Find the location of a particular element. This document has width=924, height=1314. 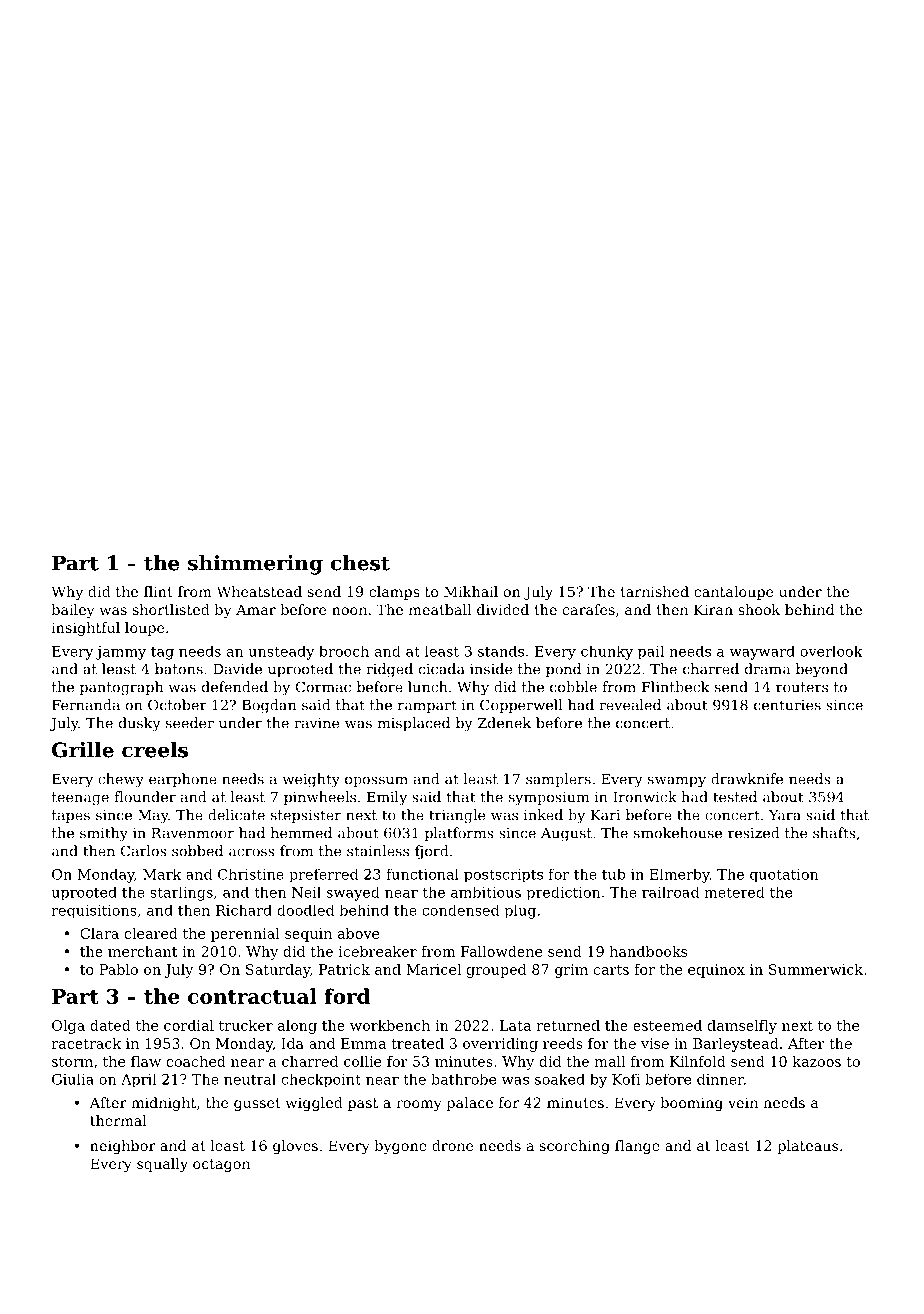

stands is located at coordinates (501, 651).
